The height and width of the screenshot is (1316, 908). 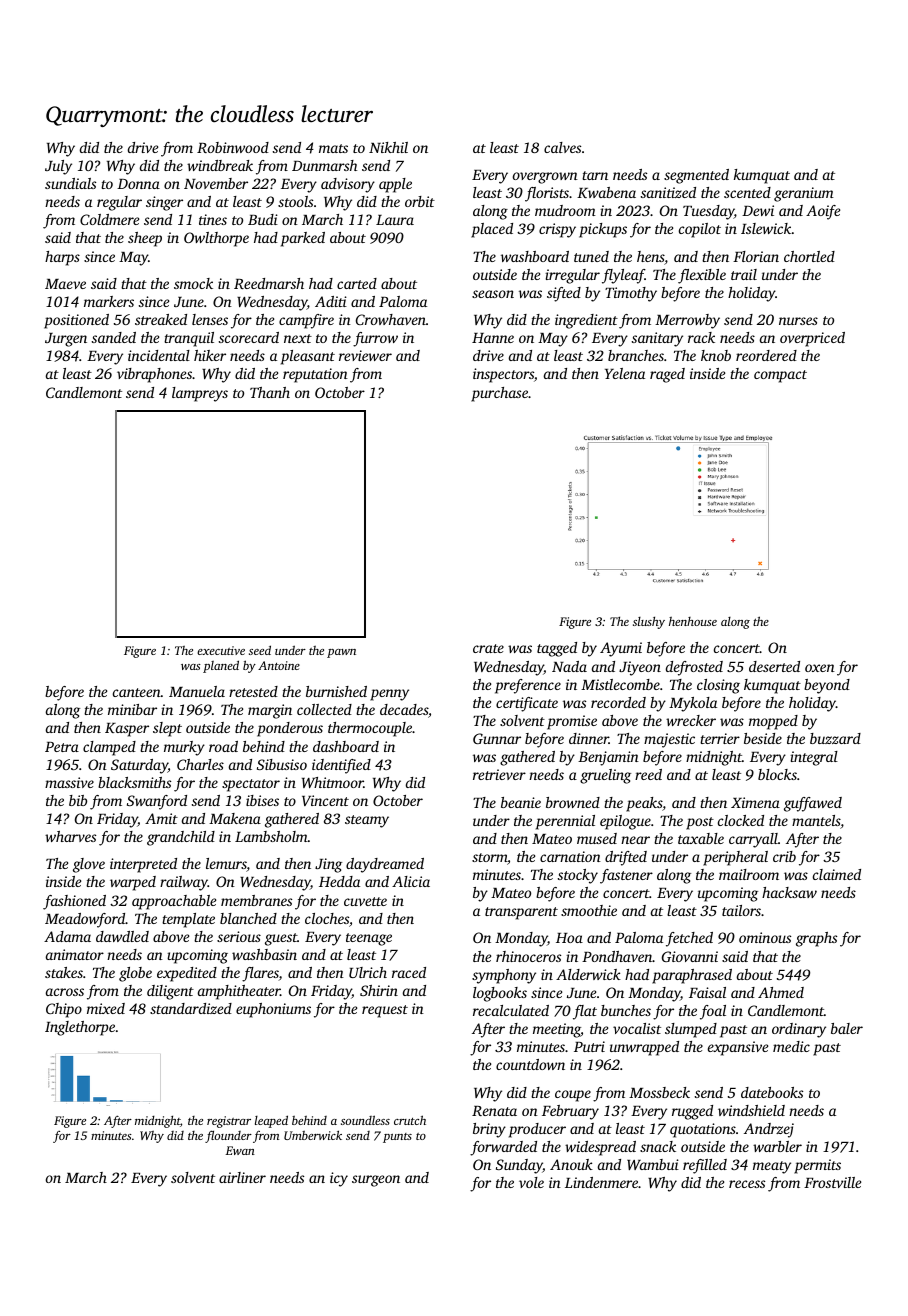 I want to click on mantels, so click(x=816, y=820).
